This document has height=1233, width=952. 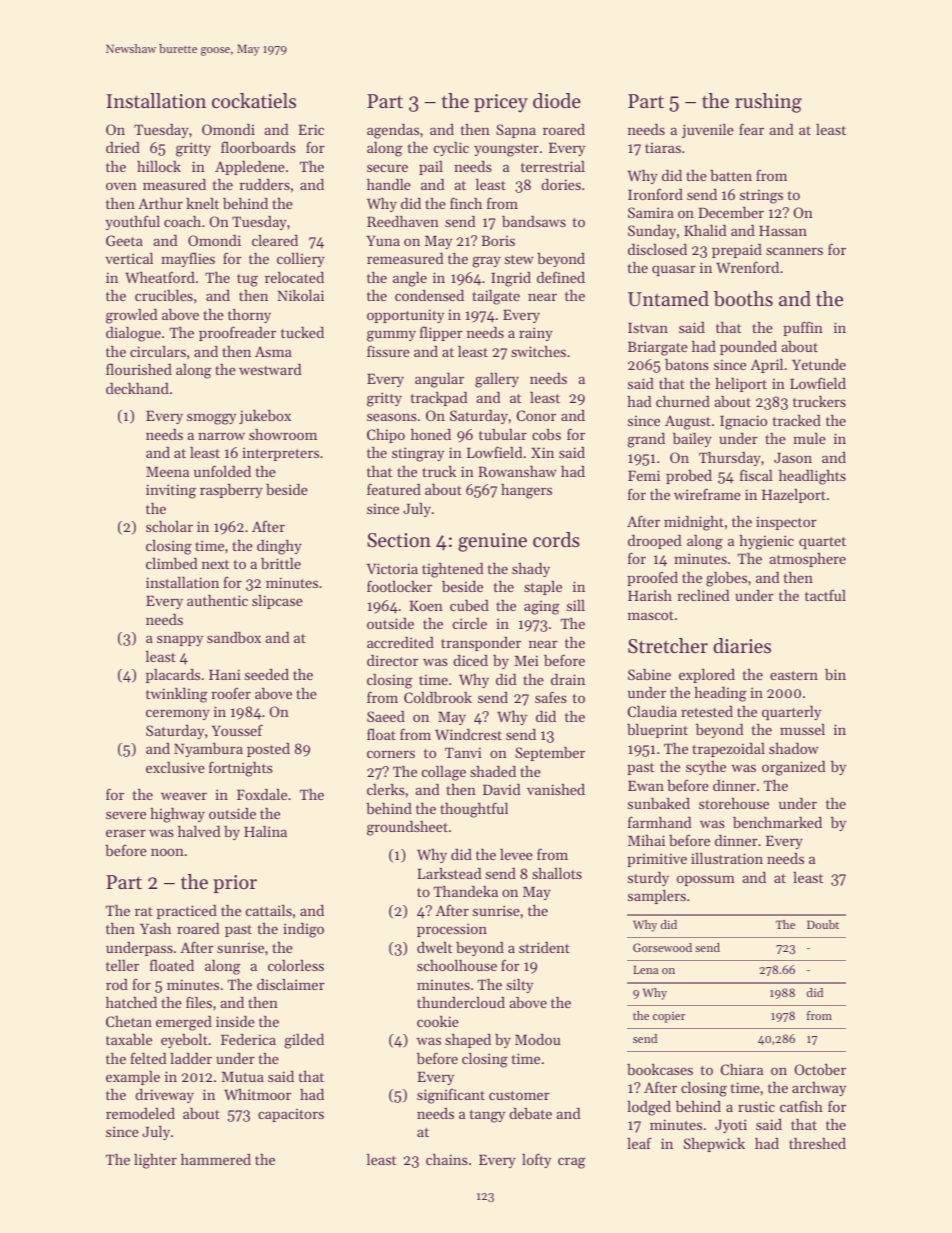 What do you see at coordinates (526, 491) in the document?
I see `hangers` at bounding box center [526, 491].
